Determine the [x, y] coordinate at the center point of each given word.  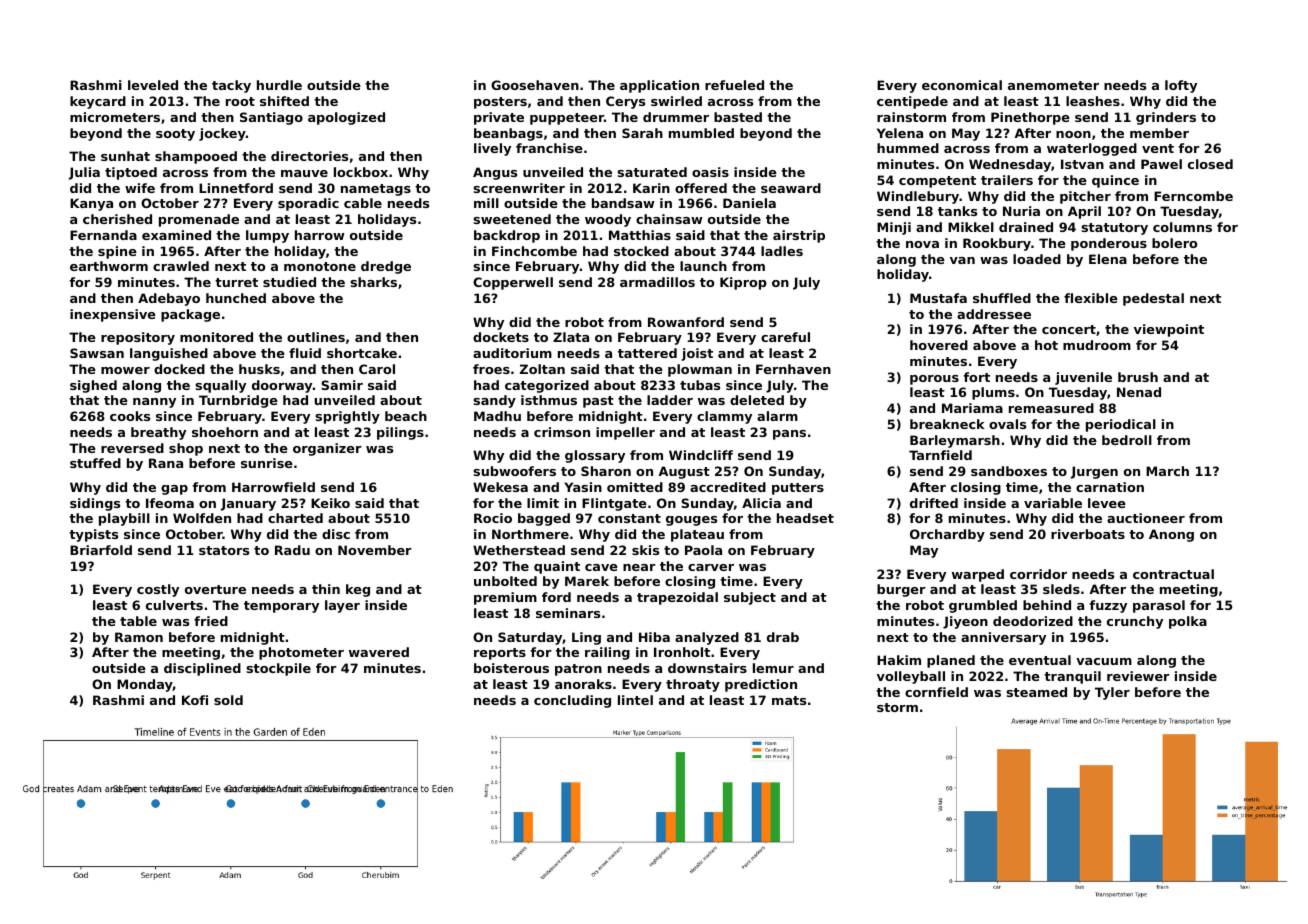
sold [228, 700]
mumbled [701, 133]
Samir [342, 385]
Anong [1171, 535]
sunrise [267, 463]
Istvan [1082, 164]
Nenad [1139, 392]
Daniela [749, 203]
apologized [346, 118]
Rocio [493, 518]
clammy [724, 417]
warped [978, 575]
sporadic [308, 204]
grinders [1166, 118]
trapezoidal [677, 598]
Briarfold [101, 550]
